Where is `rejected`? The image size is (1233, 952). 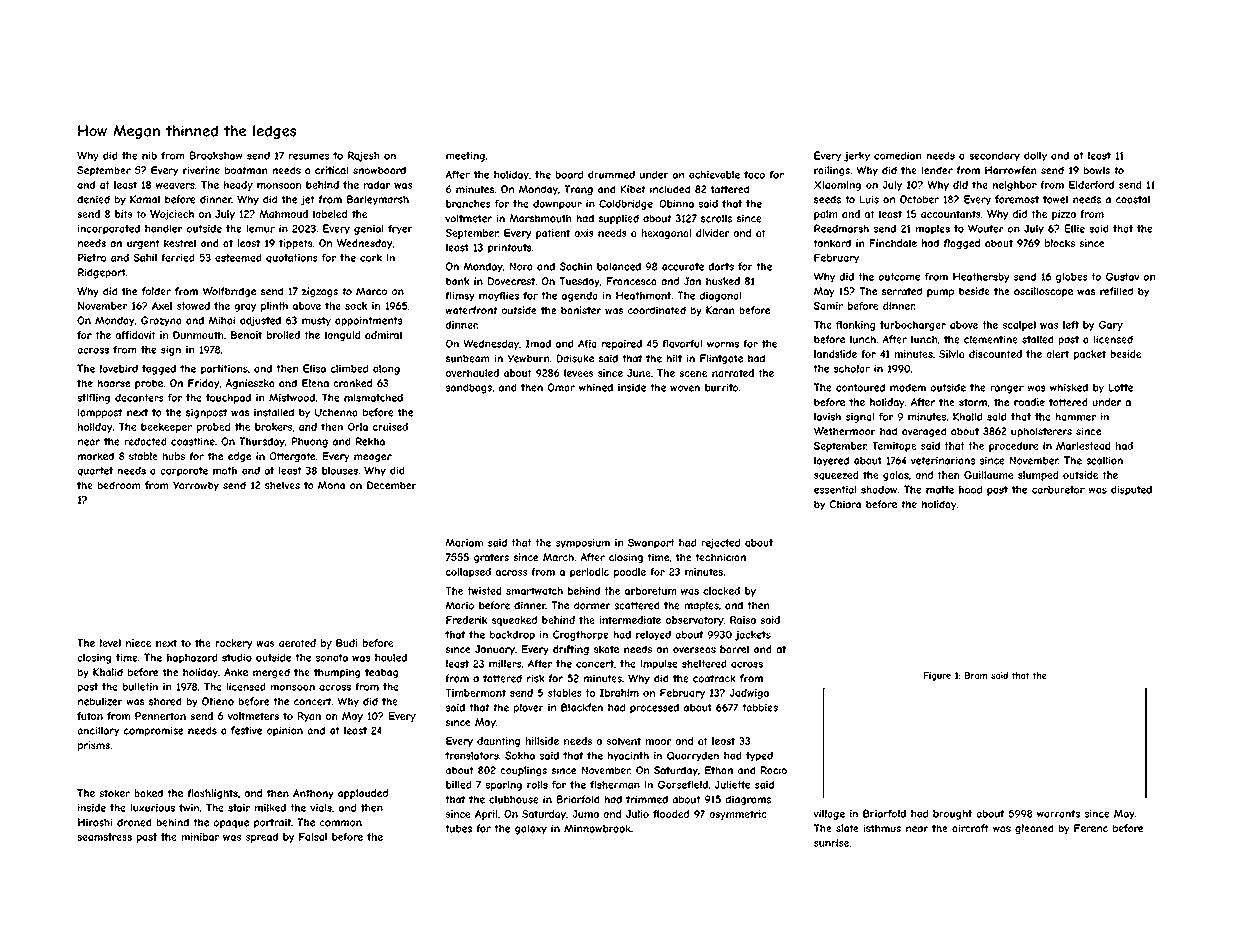 rejected is located at coordinates (721, 543).
